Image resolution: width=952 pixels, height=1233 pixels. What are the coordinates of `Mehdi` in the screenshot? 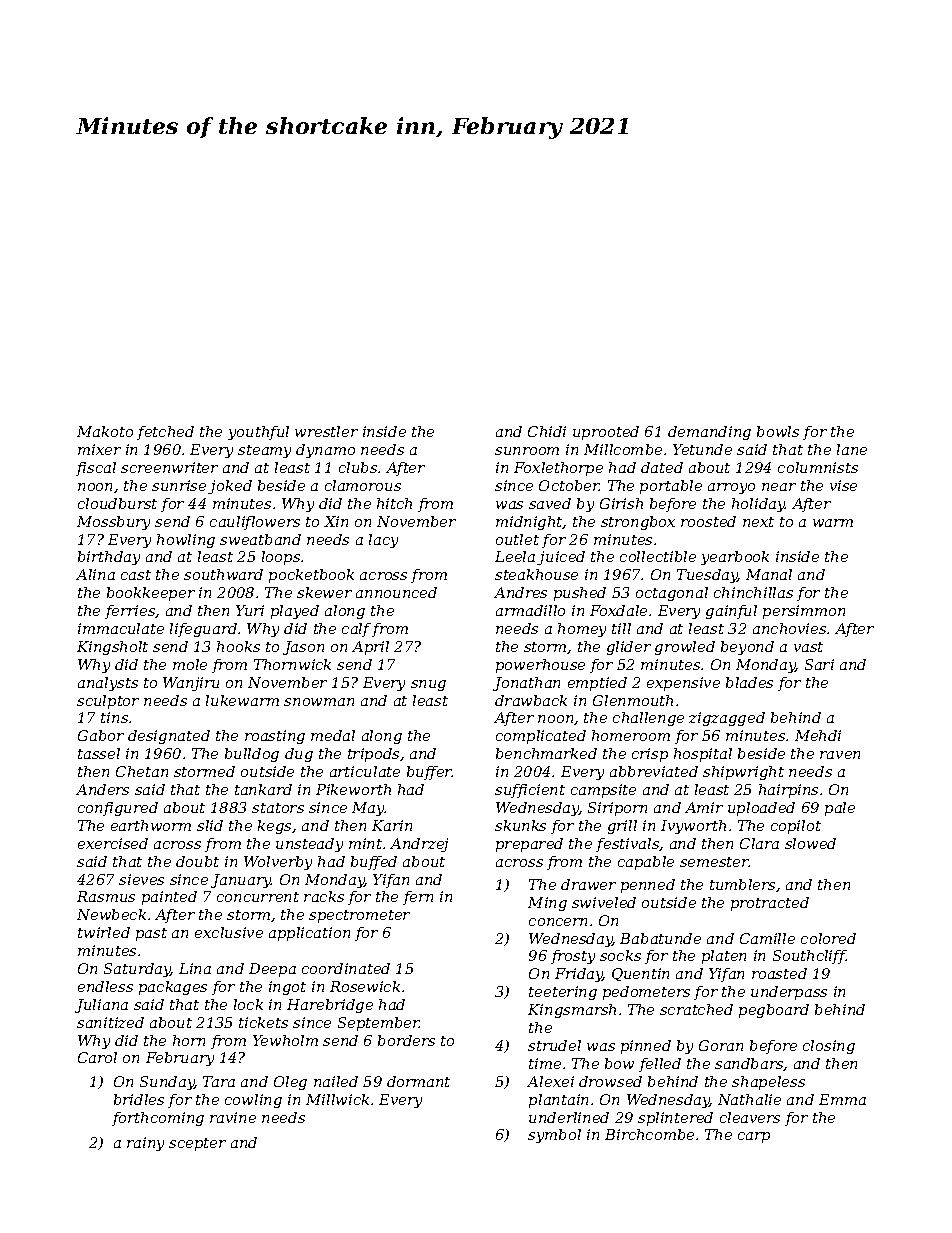 It's located at (818, 735).
